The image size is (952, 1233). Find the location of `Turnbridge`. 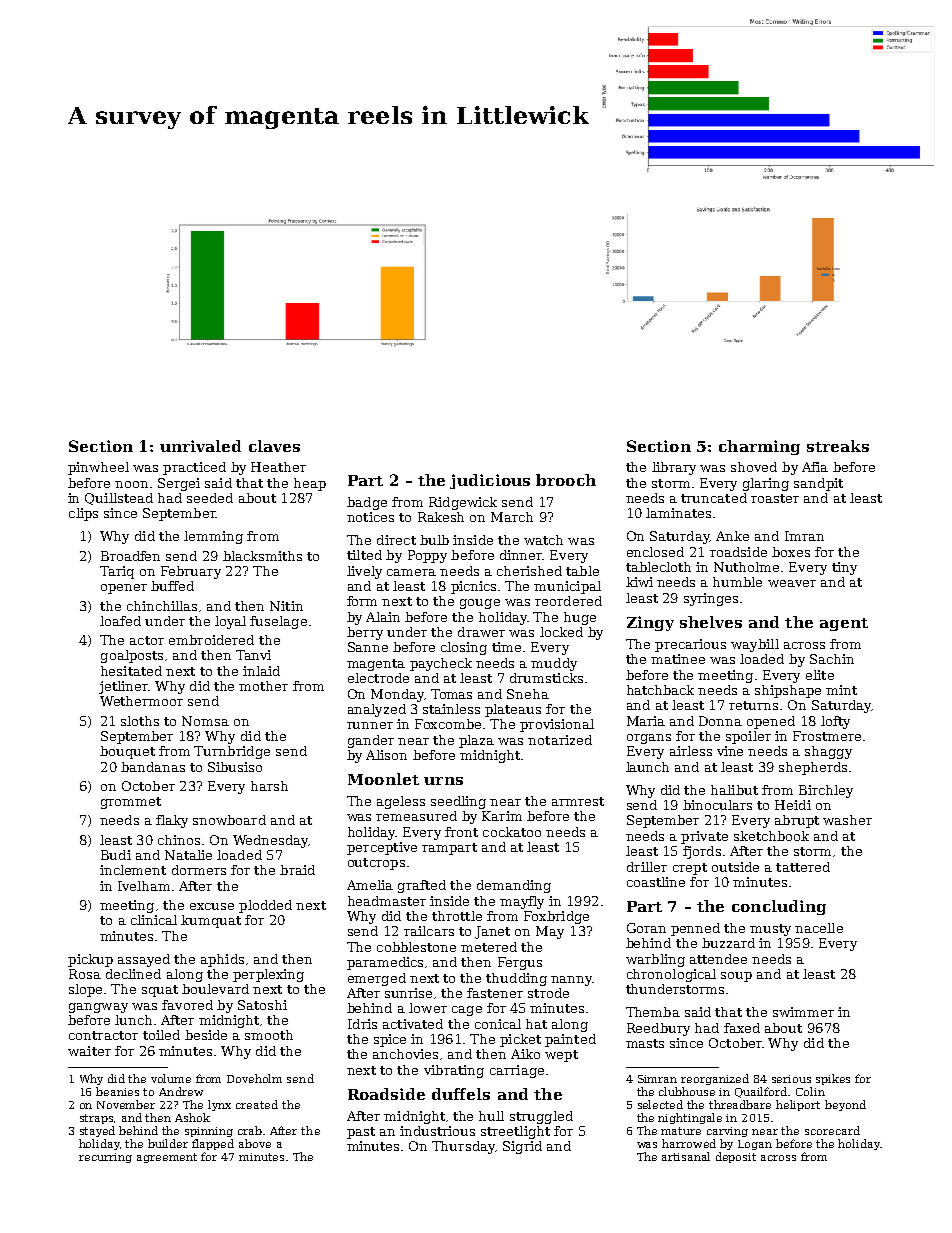

Turnbridge is located at coordinates (232, 752).
